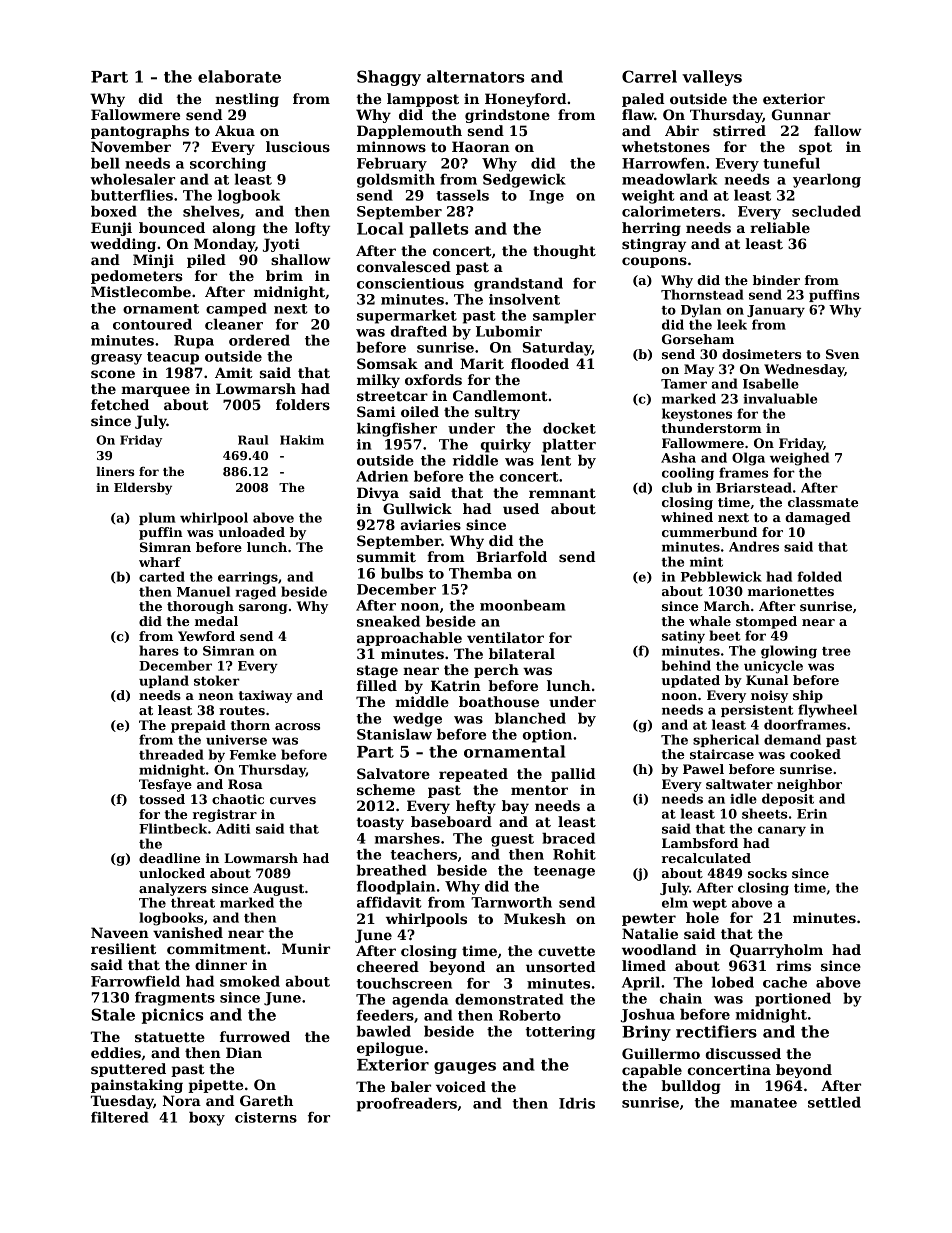 The height and width of the document is (1233, 952). What do you see at coordinates (669, 179) in the document?
I see `meadowlark` at bounding box center [669, 179].
